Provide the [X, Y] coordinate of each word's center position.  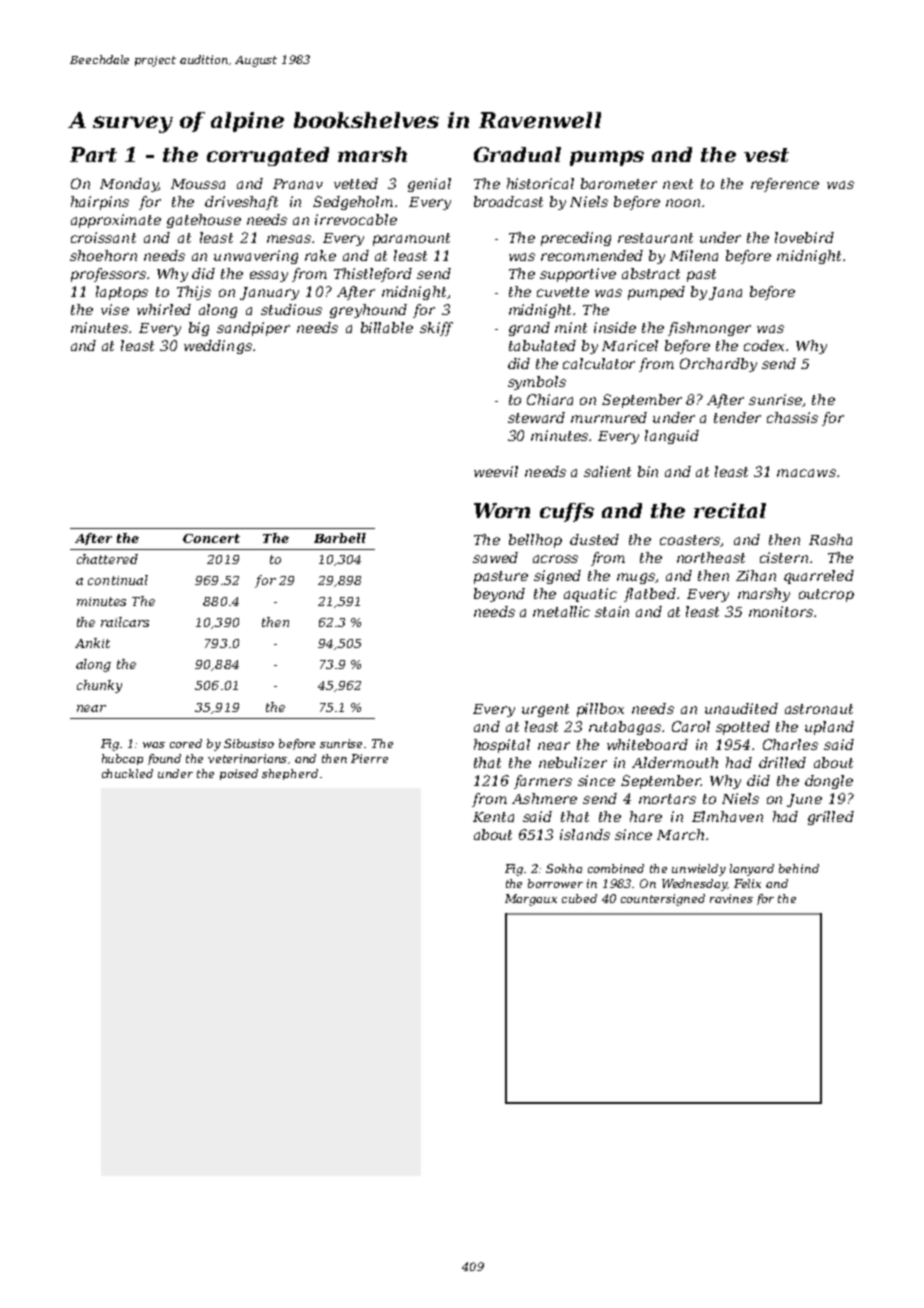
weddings [218, 347]
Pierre [369, 758]
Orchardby [718, 365]
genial [429, 185]
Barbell [340, 538]
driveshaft [241, 203]
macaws [806, 473]
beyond [499, 595]
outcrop [826, 595]
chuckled [127, 773]
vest [766, 155]
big [199, 329]
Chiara [550, 399]
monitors [781, 611]
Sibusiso [249, 743]
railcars [125, 622]
